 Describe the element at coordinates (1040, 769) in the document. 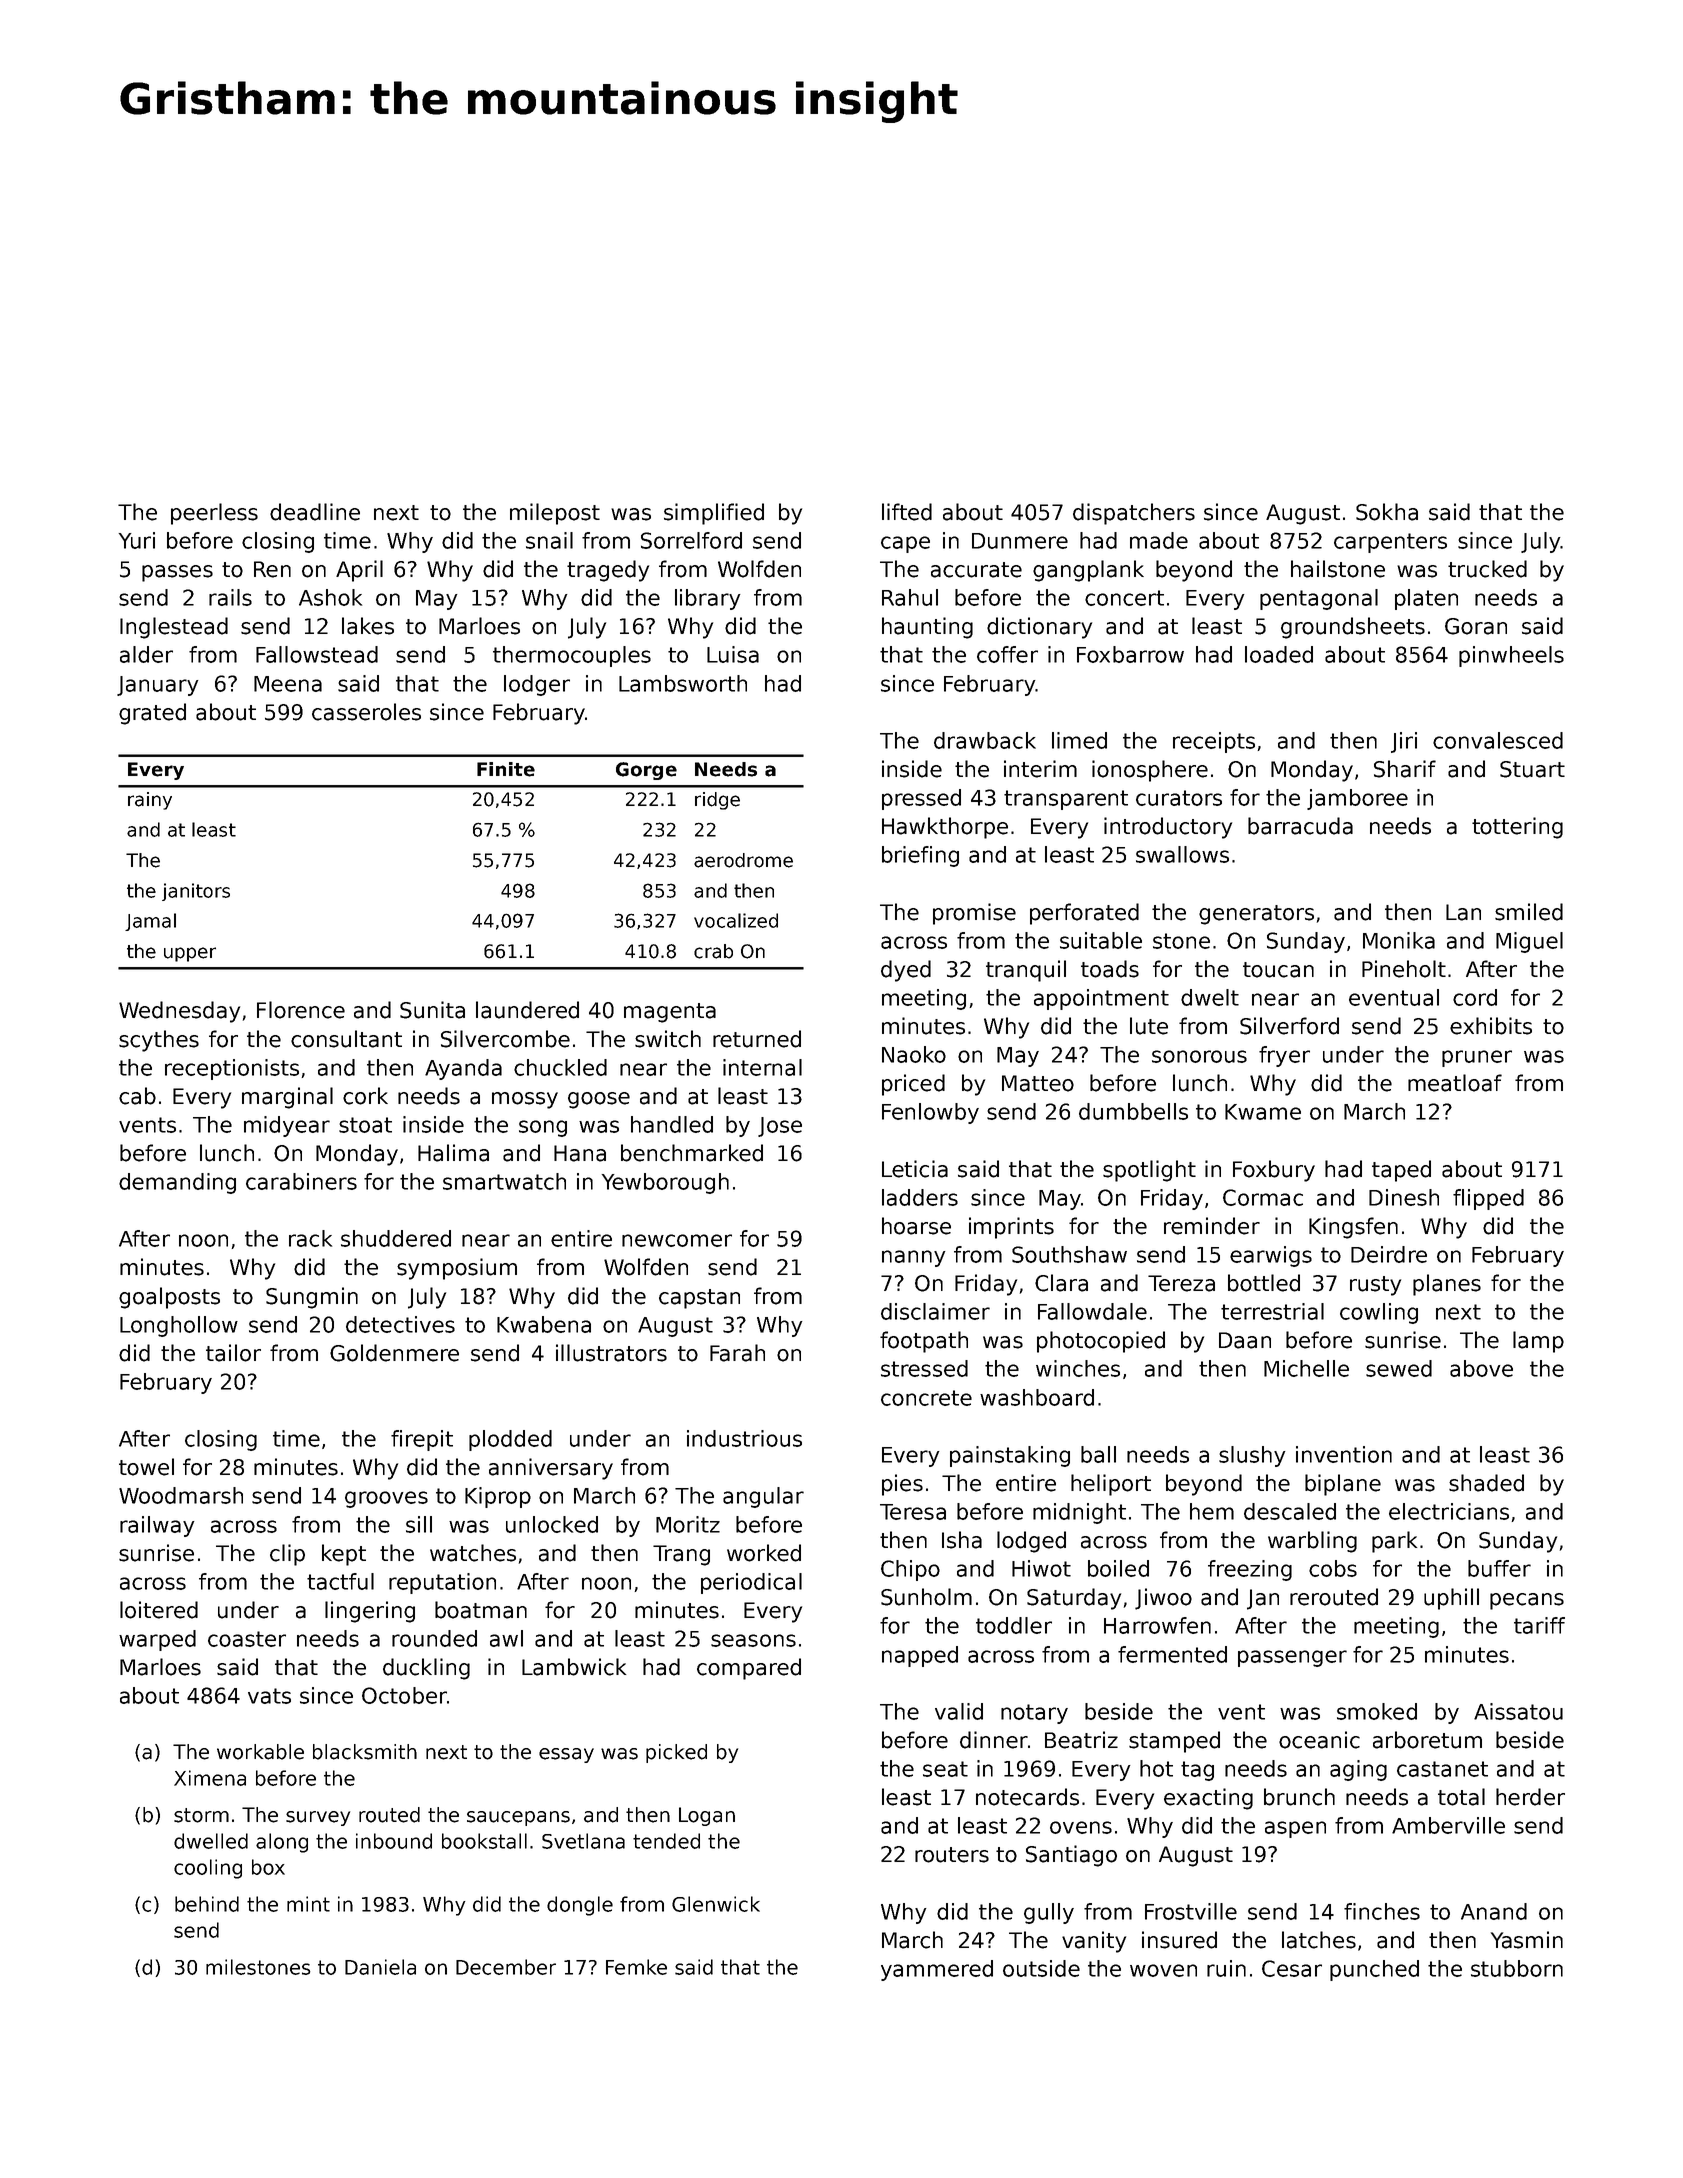

I see `interim` at that location.
